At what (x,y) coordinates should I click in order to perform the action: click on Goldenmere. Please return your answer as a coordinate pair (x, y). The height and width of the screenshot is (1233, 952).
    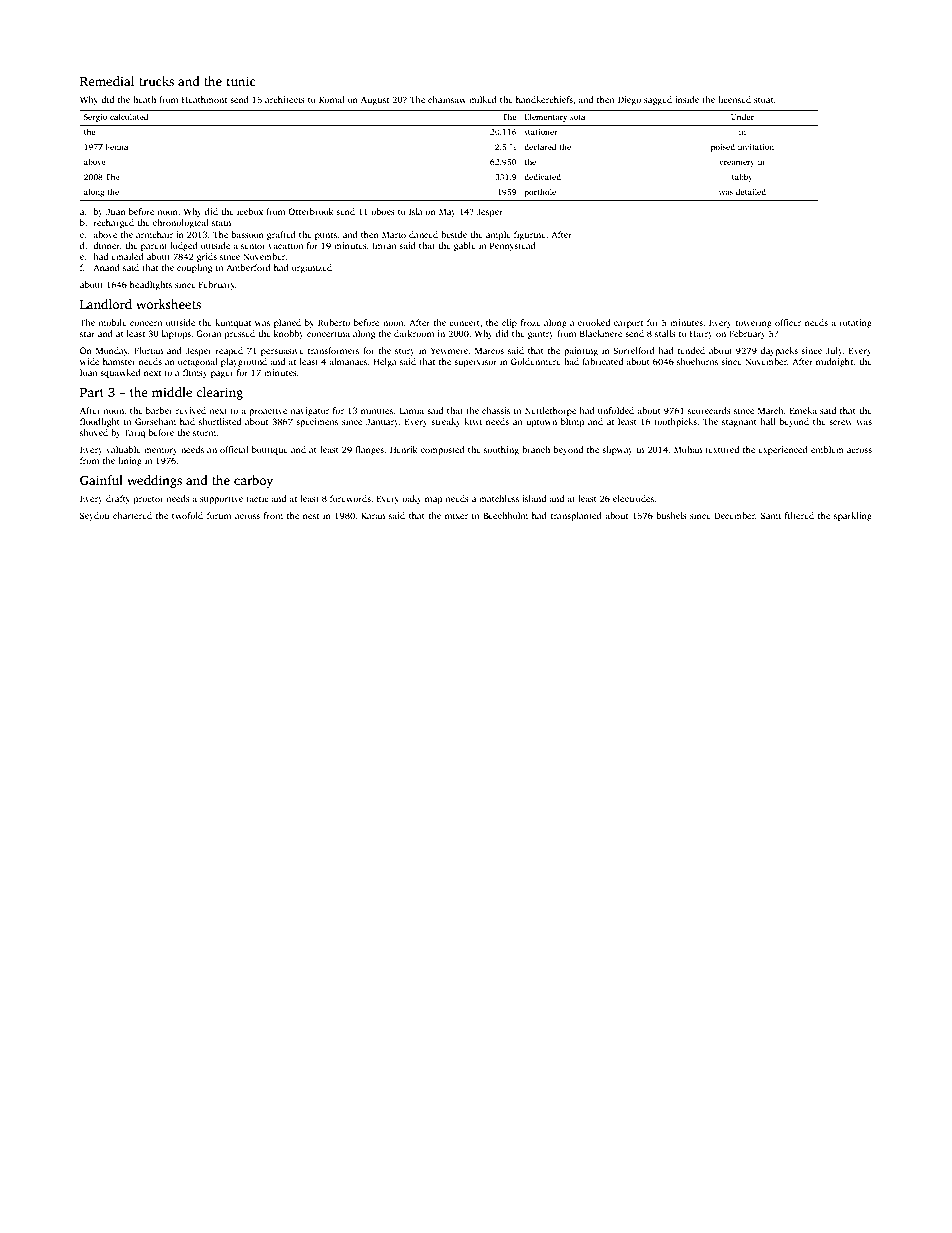
    Looking at the image, I should click on (536, 361).
